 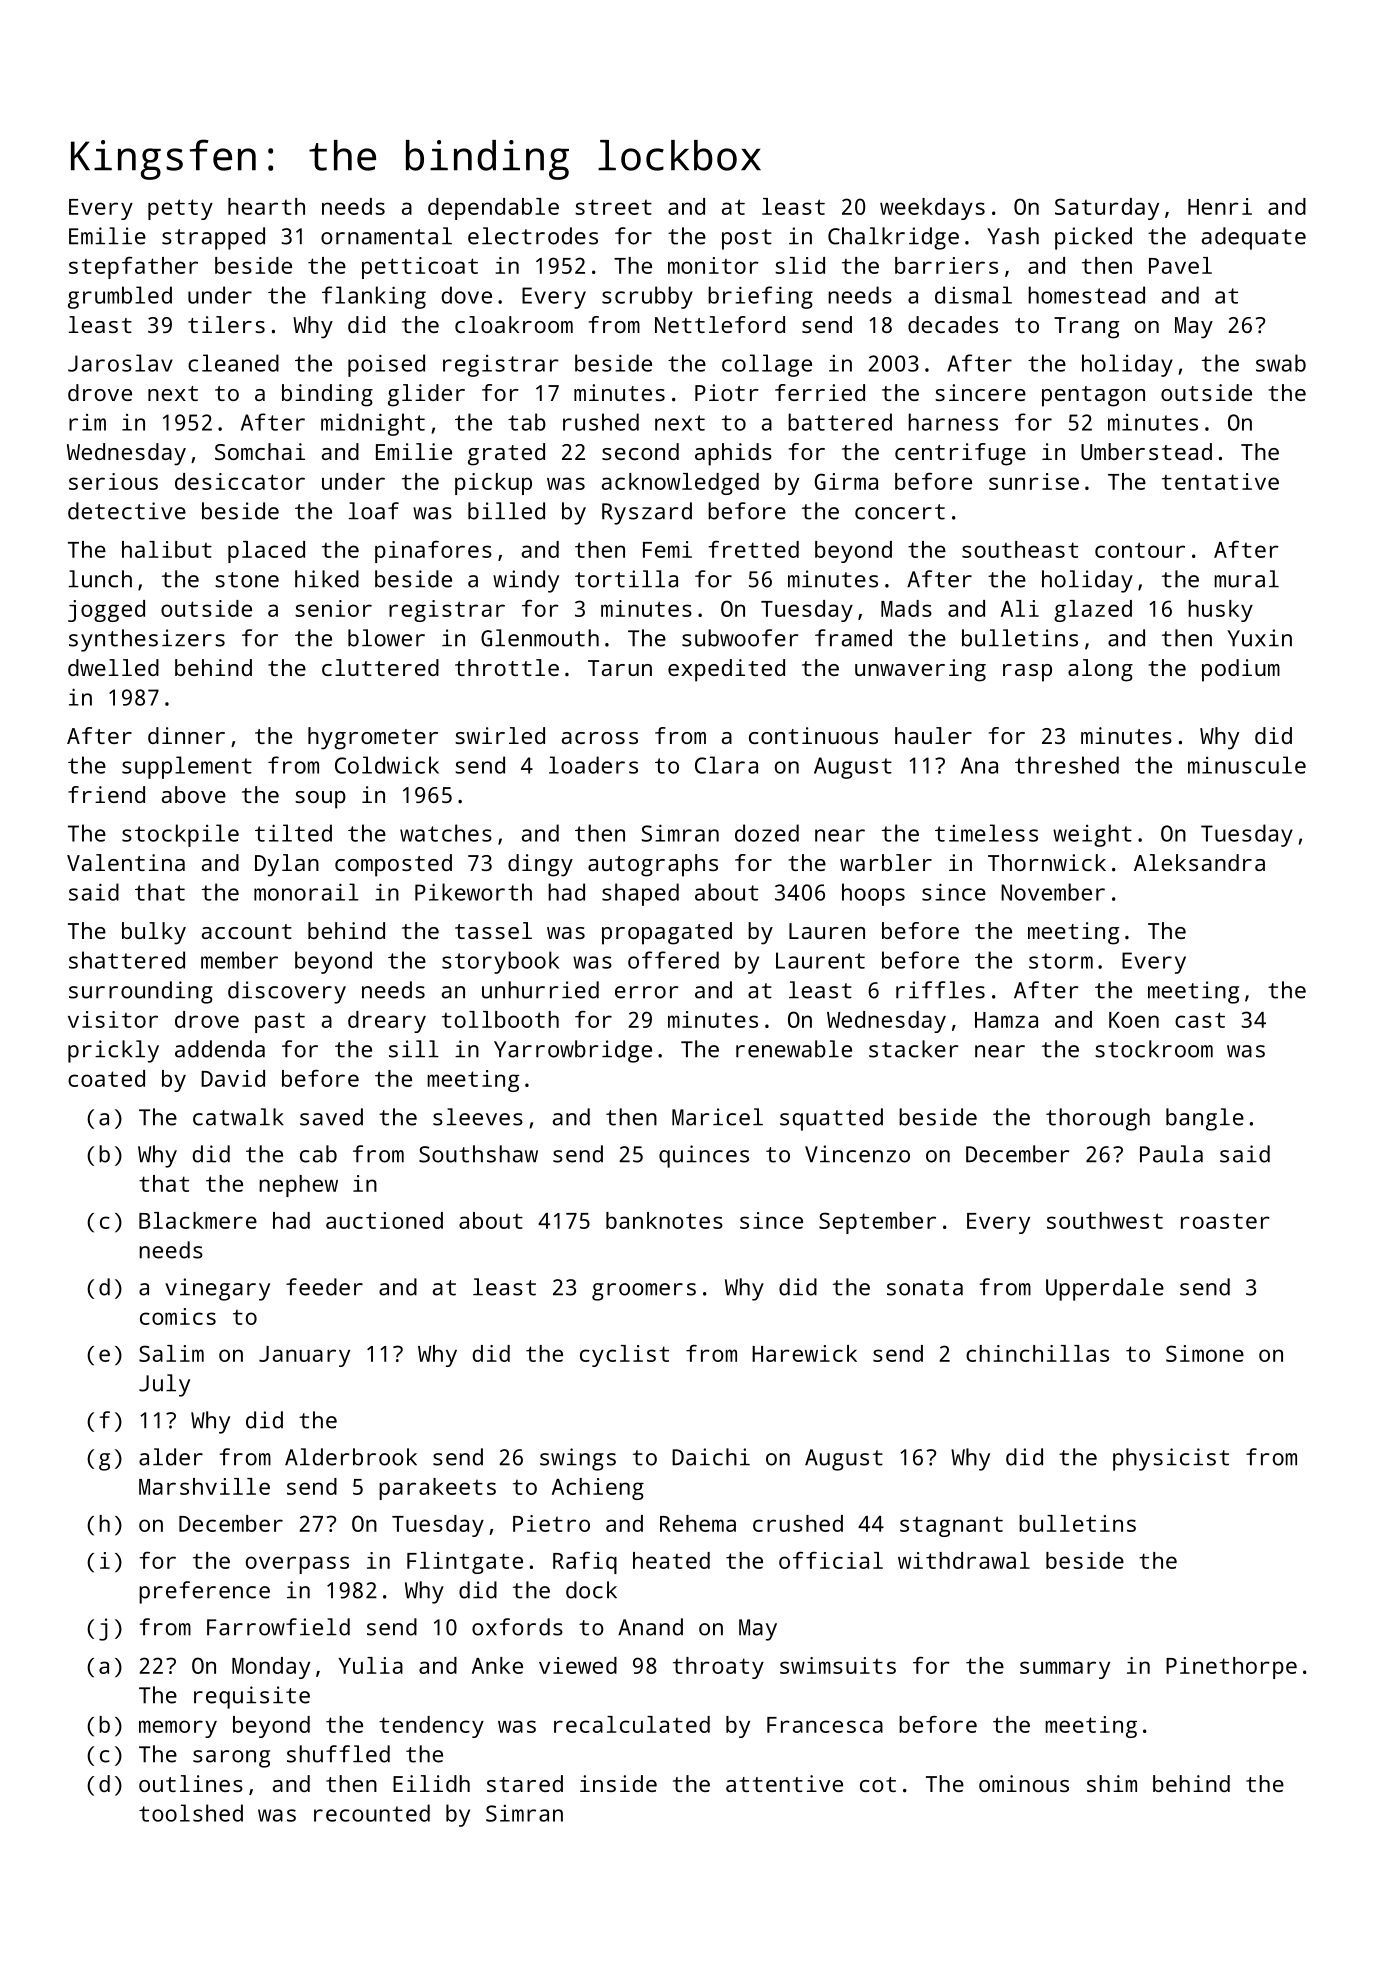 I want to click on toolshed, so click(x=191, y=1813).
